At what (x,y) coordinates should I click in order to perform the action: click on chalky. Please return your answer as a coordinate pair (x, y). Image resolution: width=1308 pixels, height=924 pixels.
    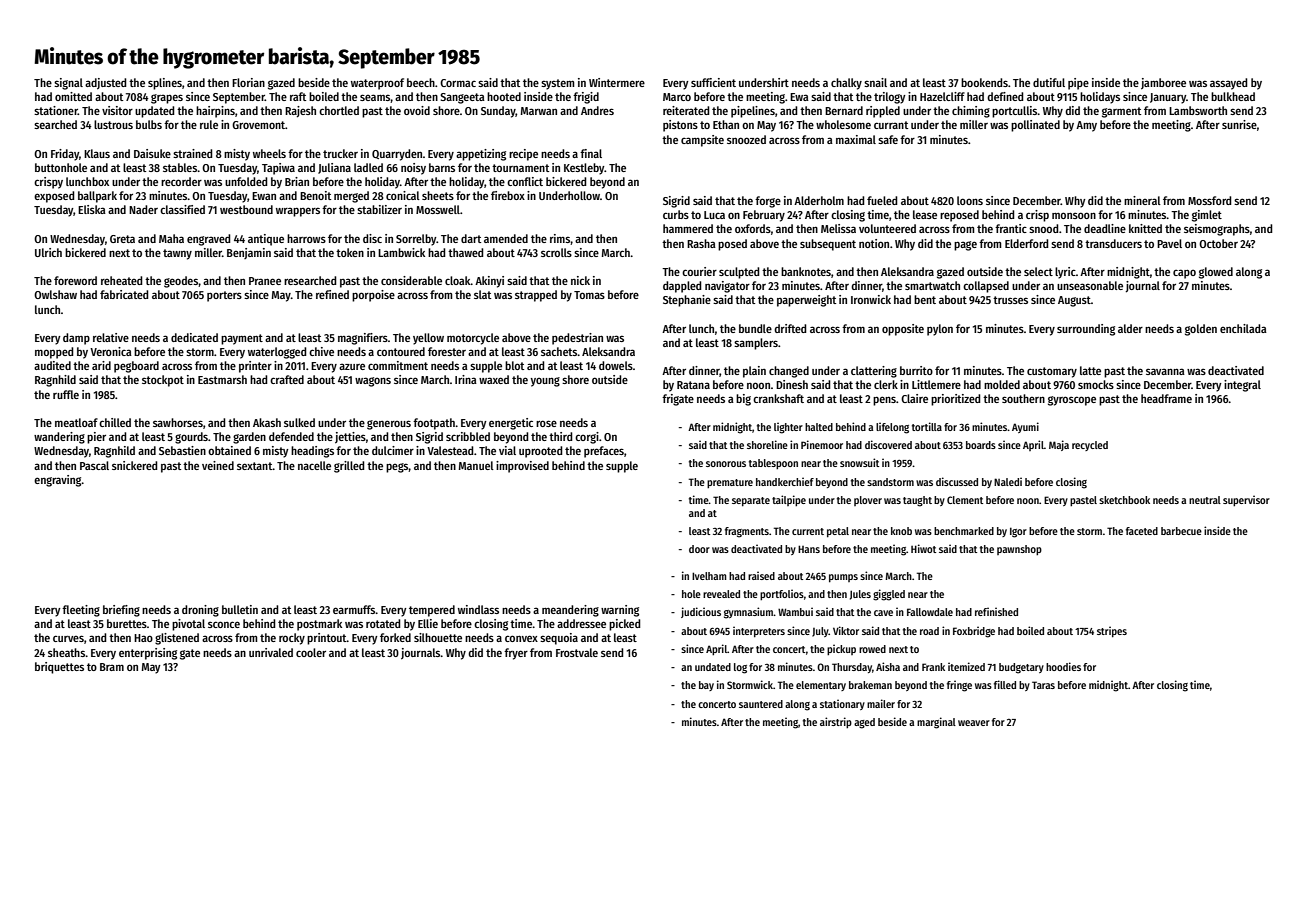
    Looking at the image, I should click on (846, 84).
